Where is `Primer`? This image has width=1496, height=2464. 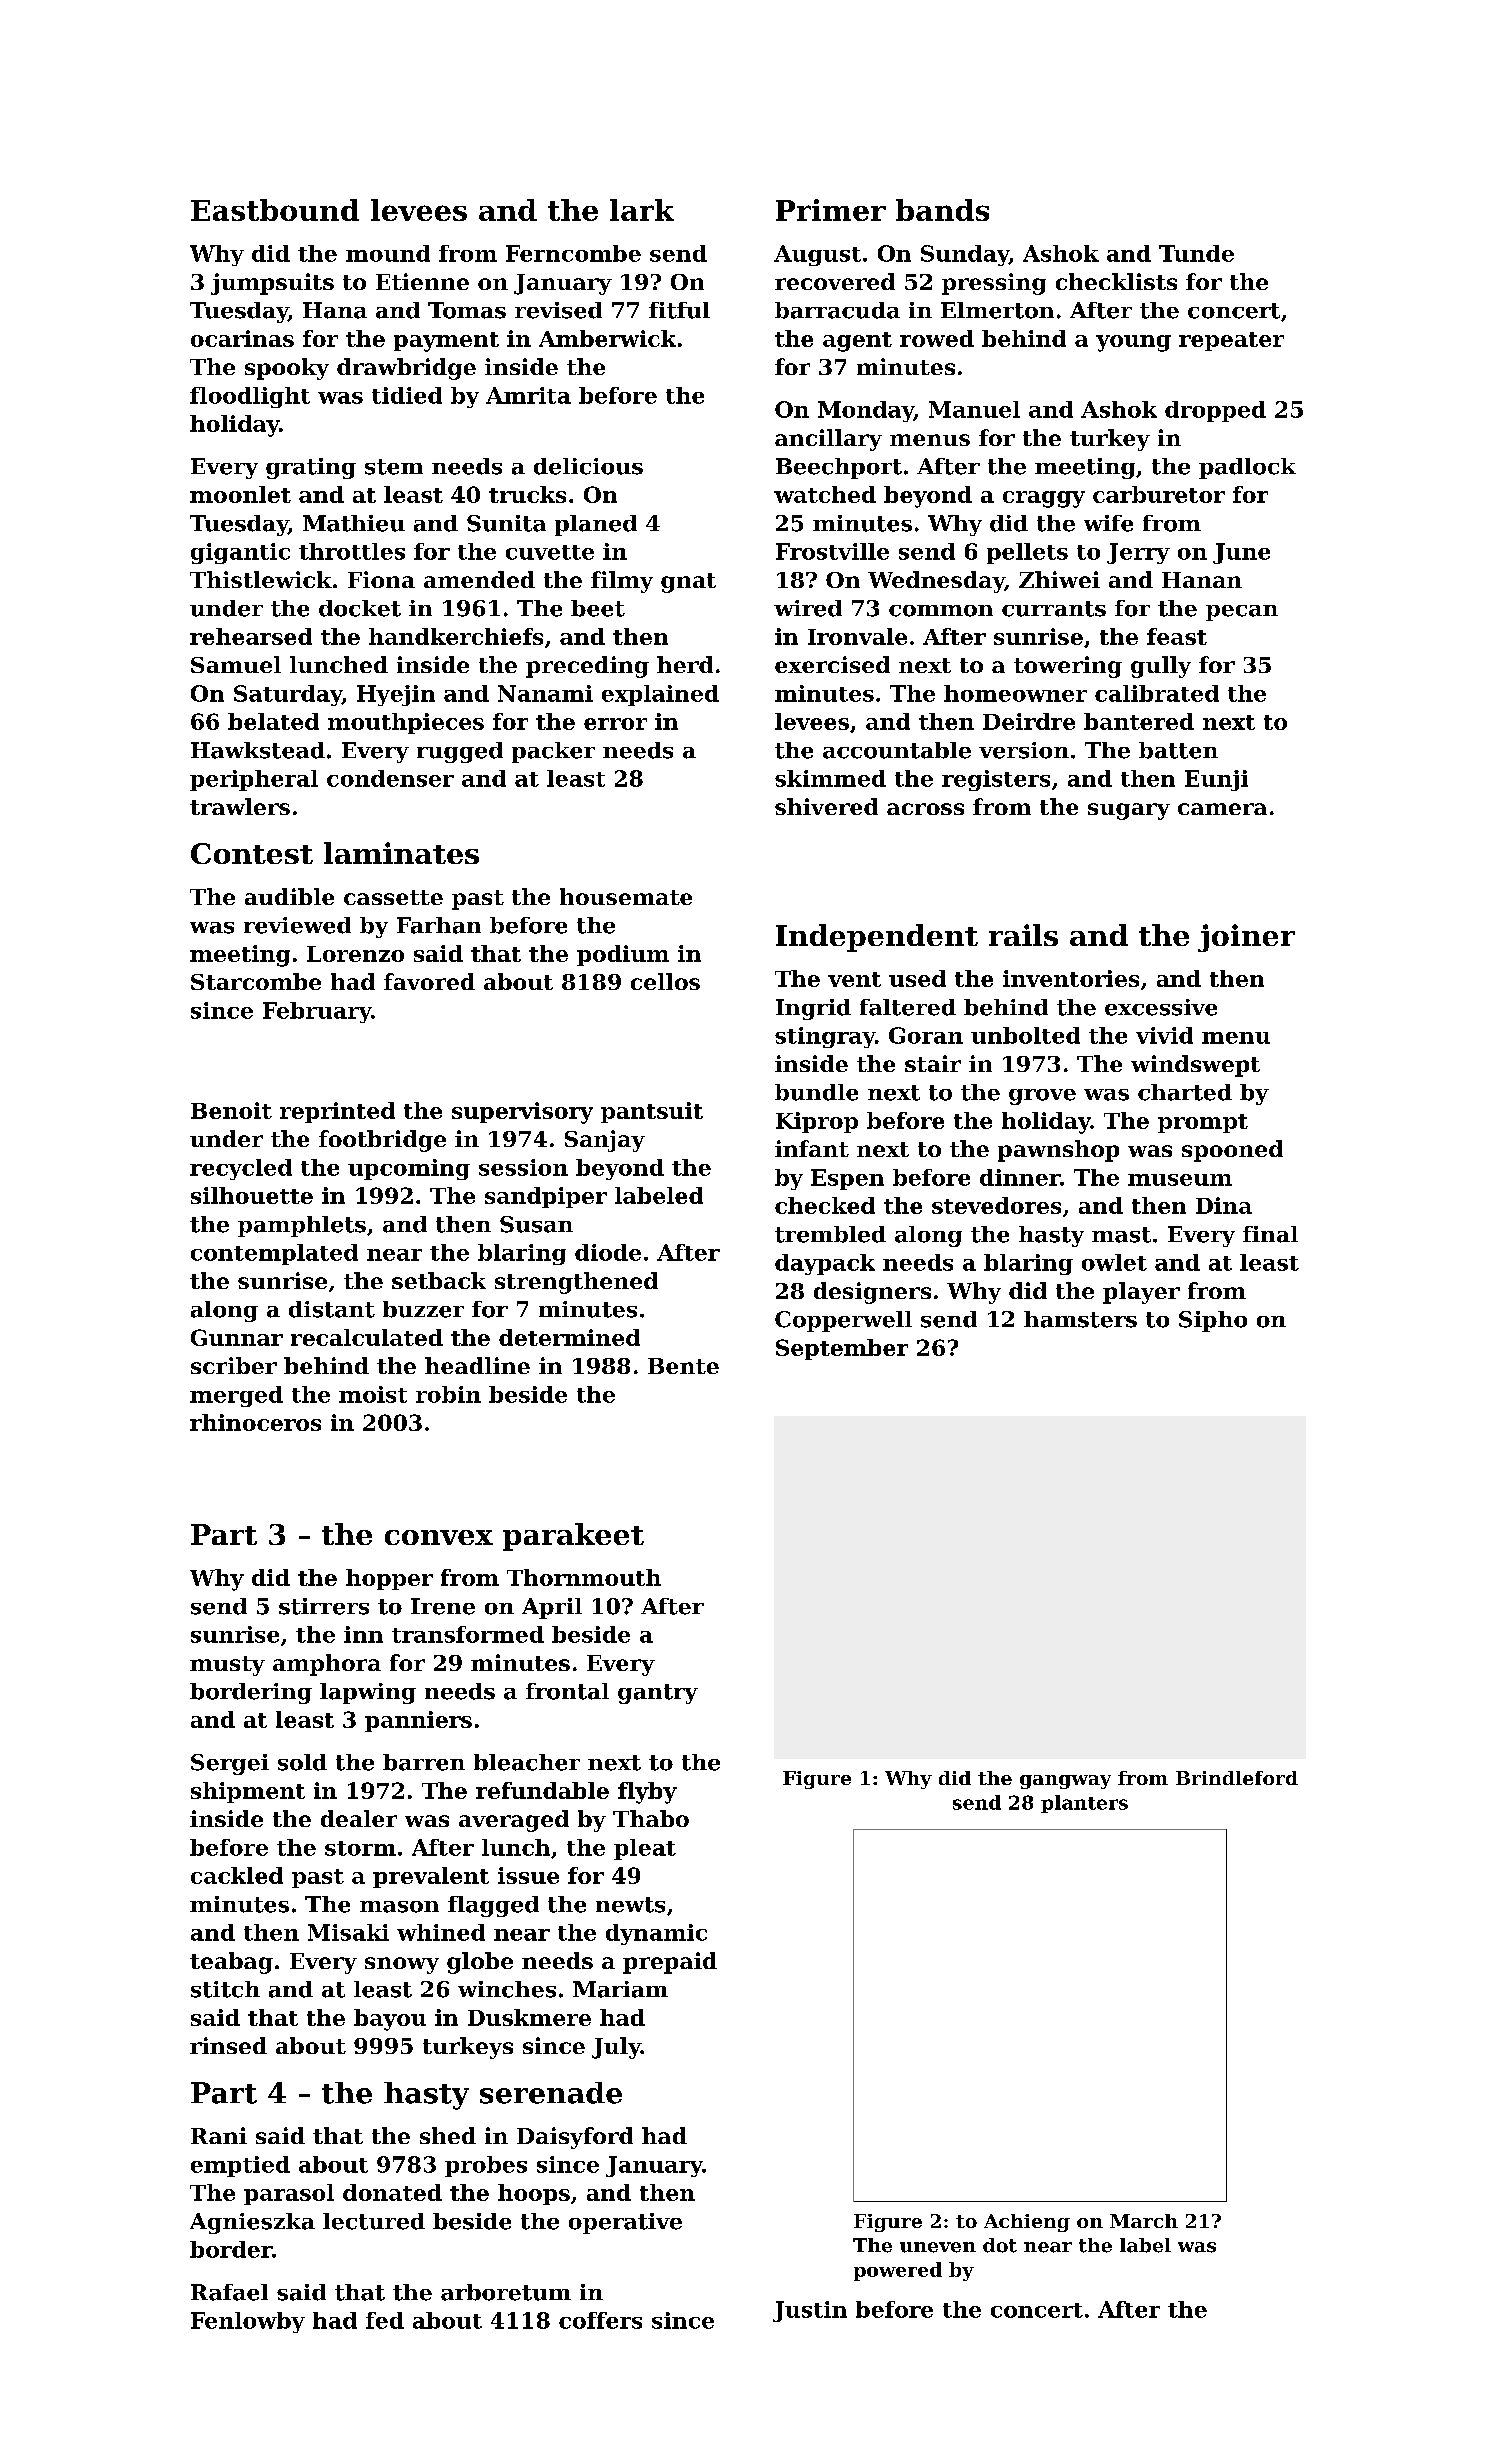 Primer is located at coordinates (831, 210).
